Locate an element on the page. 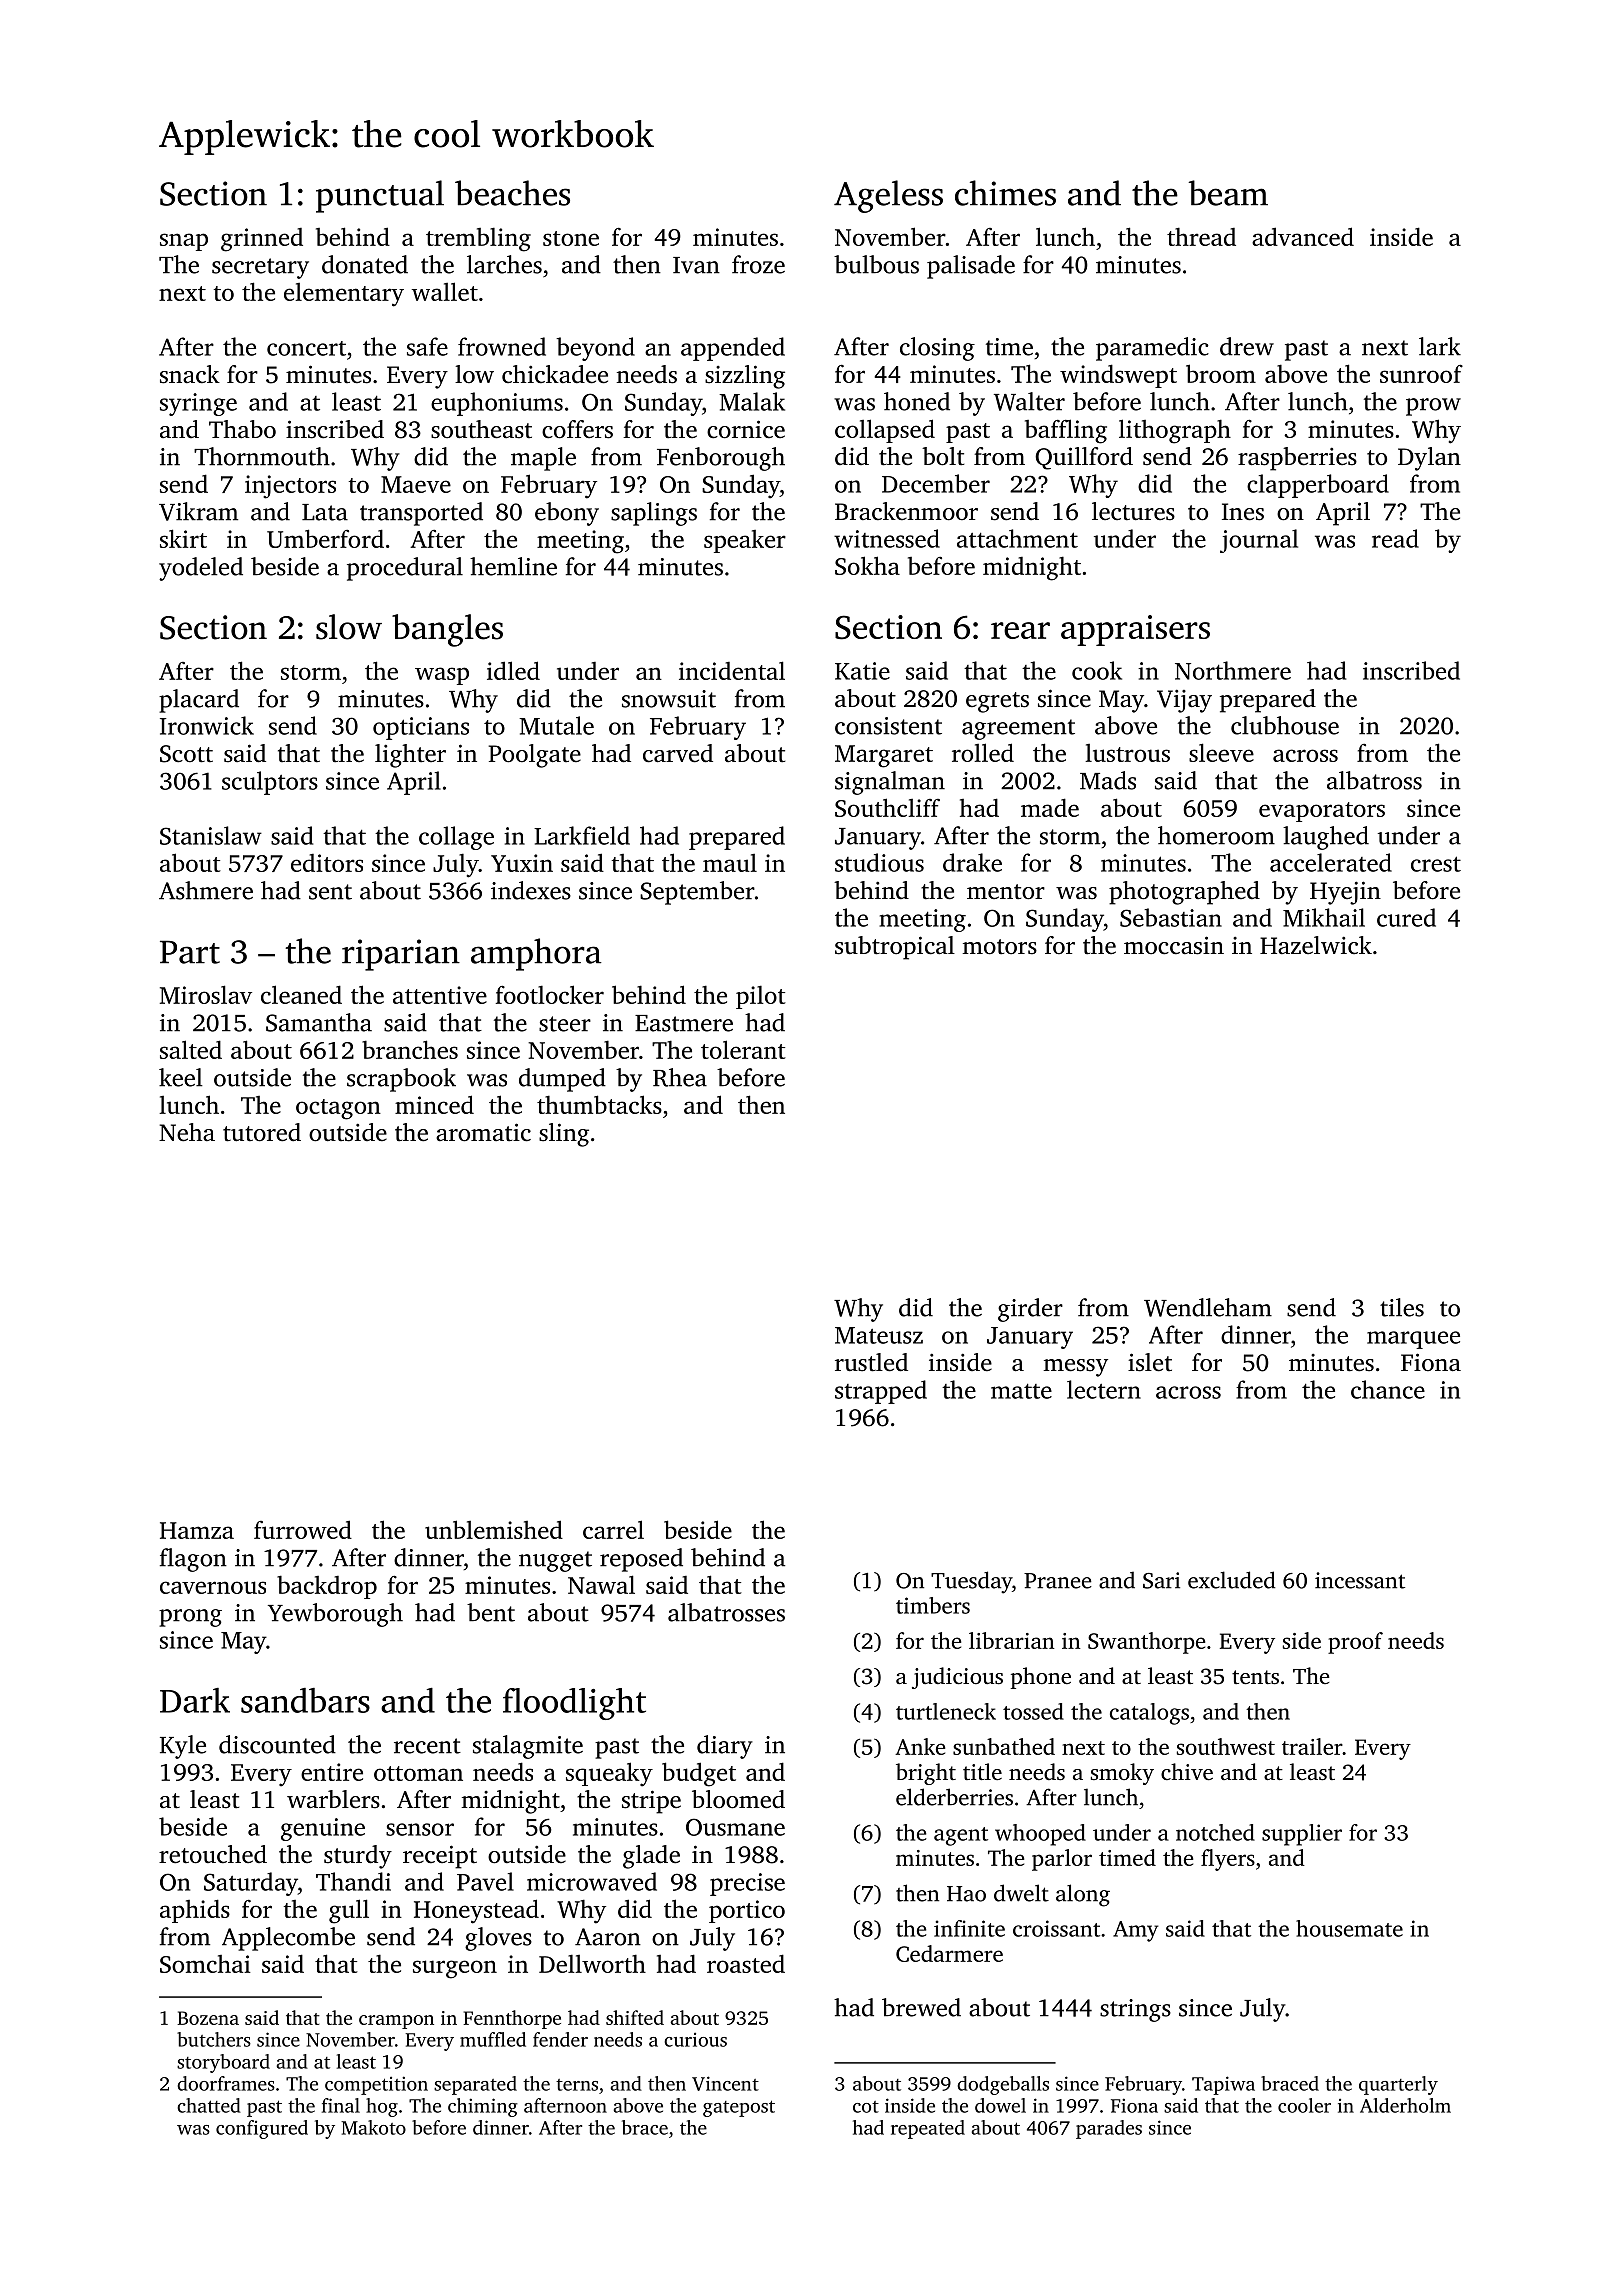 The image size is (1620, 2292). rustled is located at coordinates (871, 1362).
